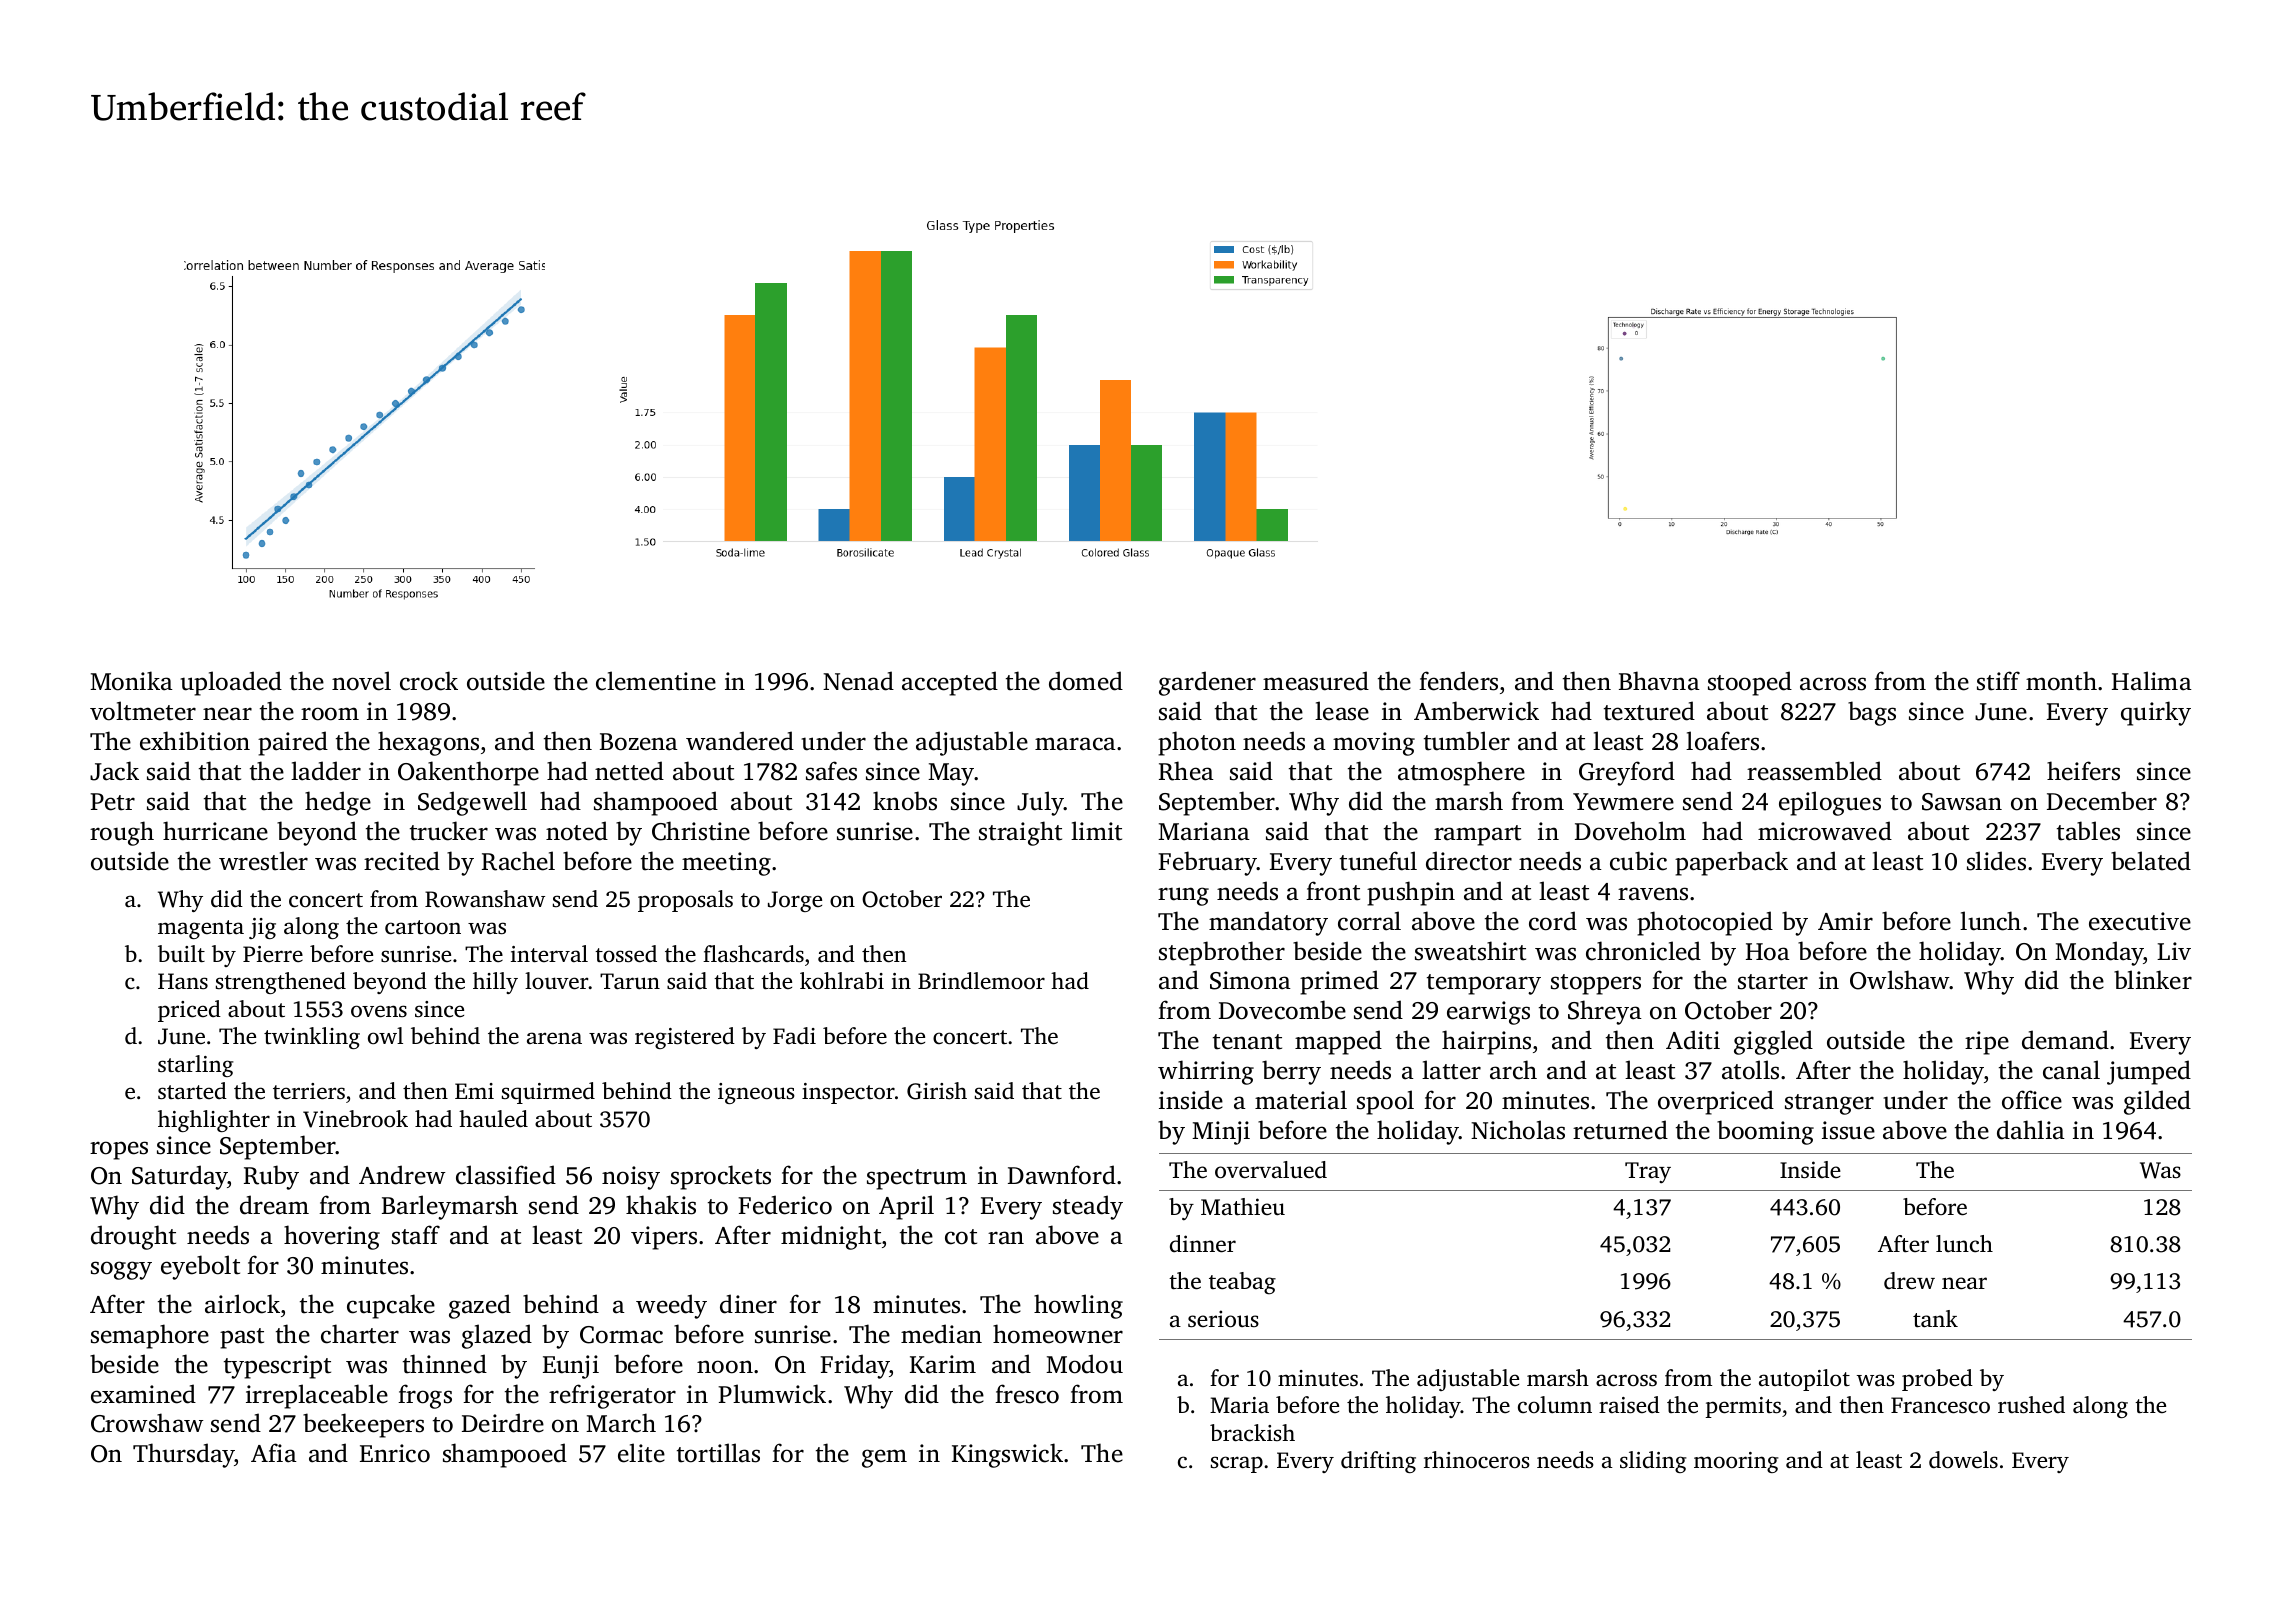  What do you see at coordinates (395, 1453) in the page?
I see `Enrico` at bounding box center [395, 1453].
